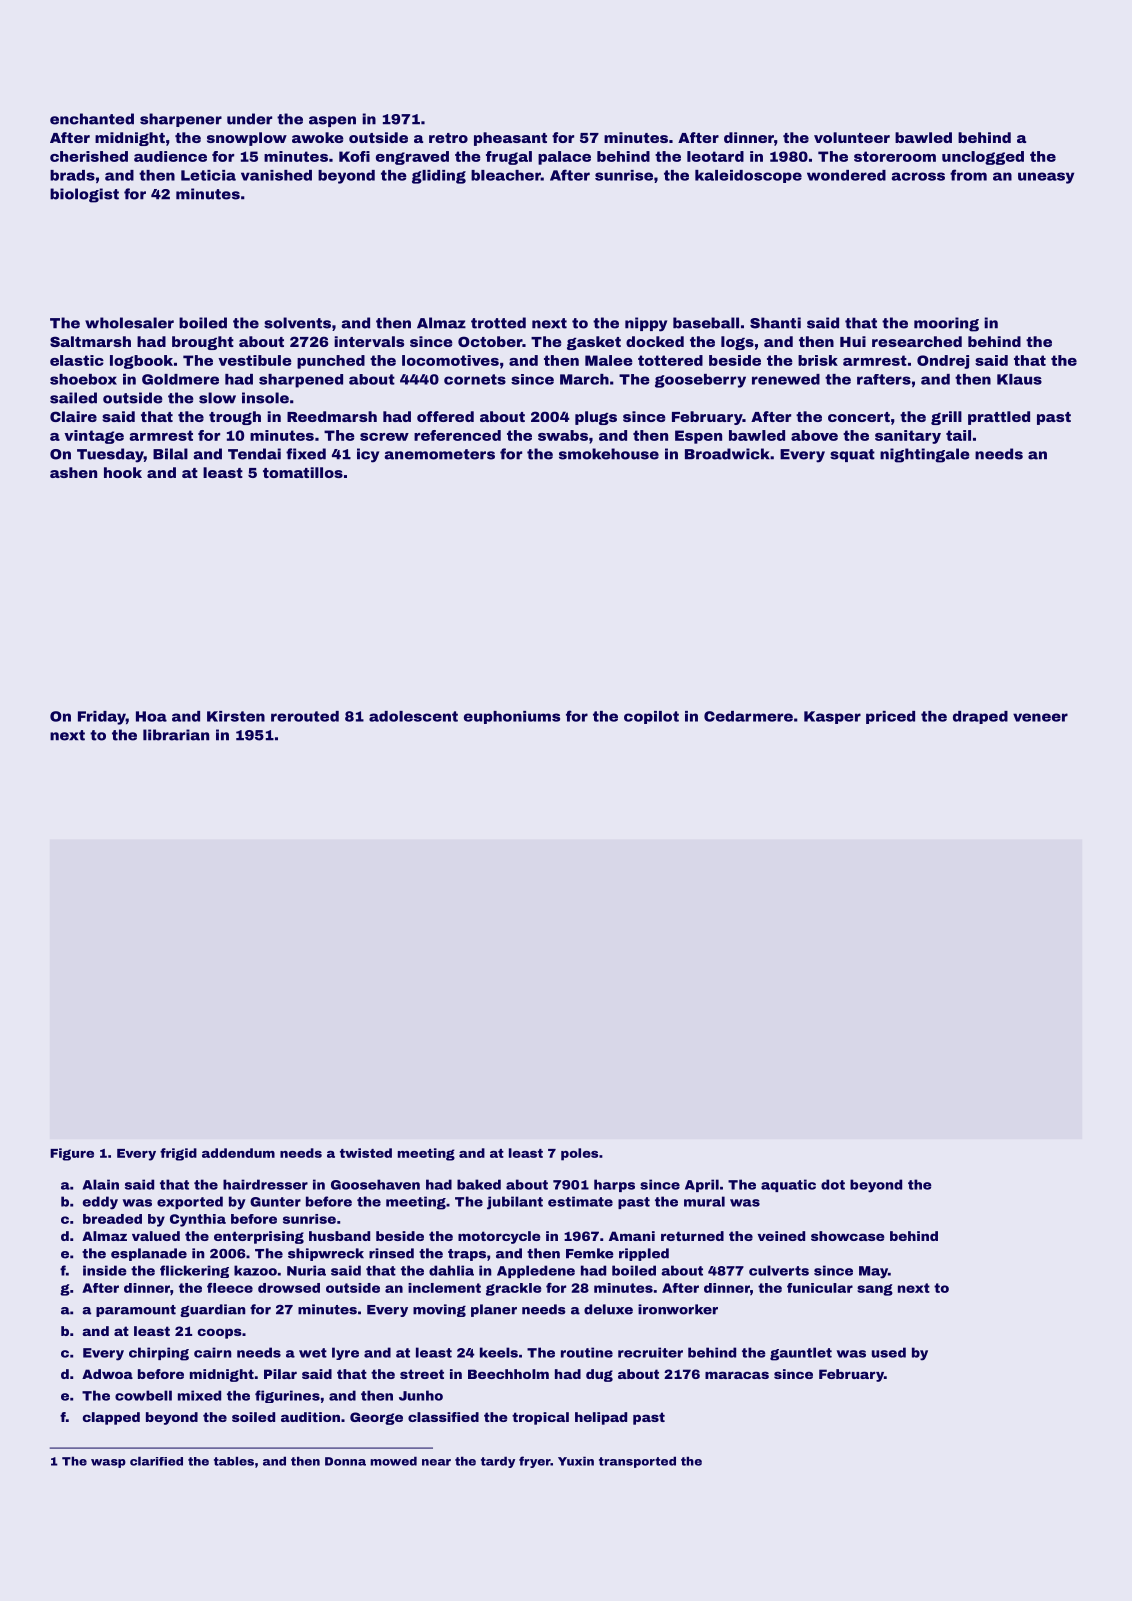 Image resolution: width=1132 pixels, height=1601 pixels. What do you see at coordinates (1040, 717) in the document?
I see `veneer` at bounding box center [1040, 717].
